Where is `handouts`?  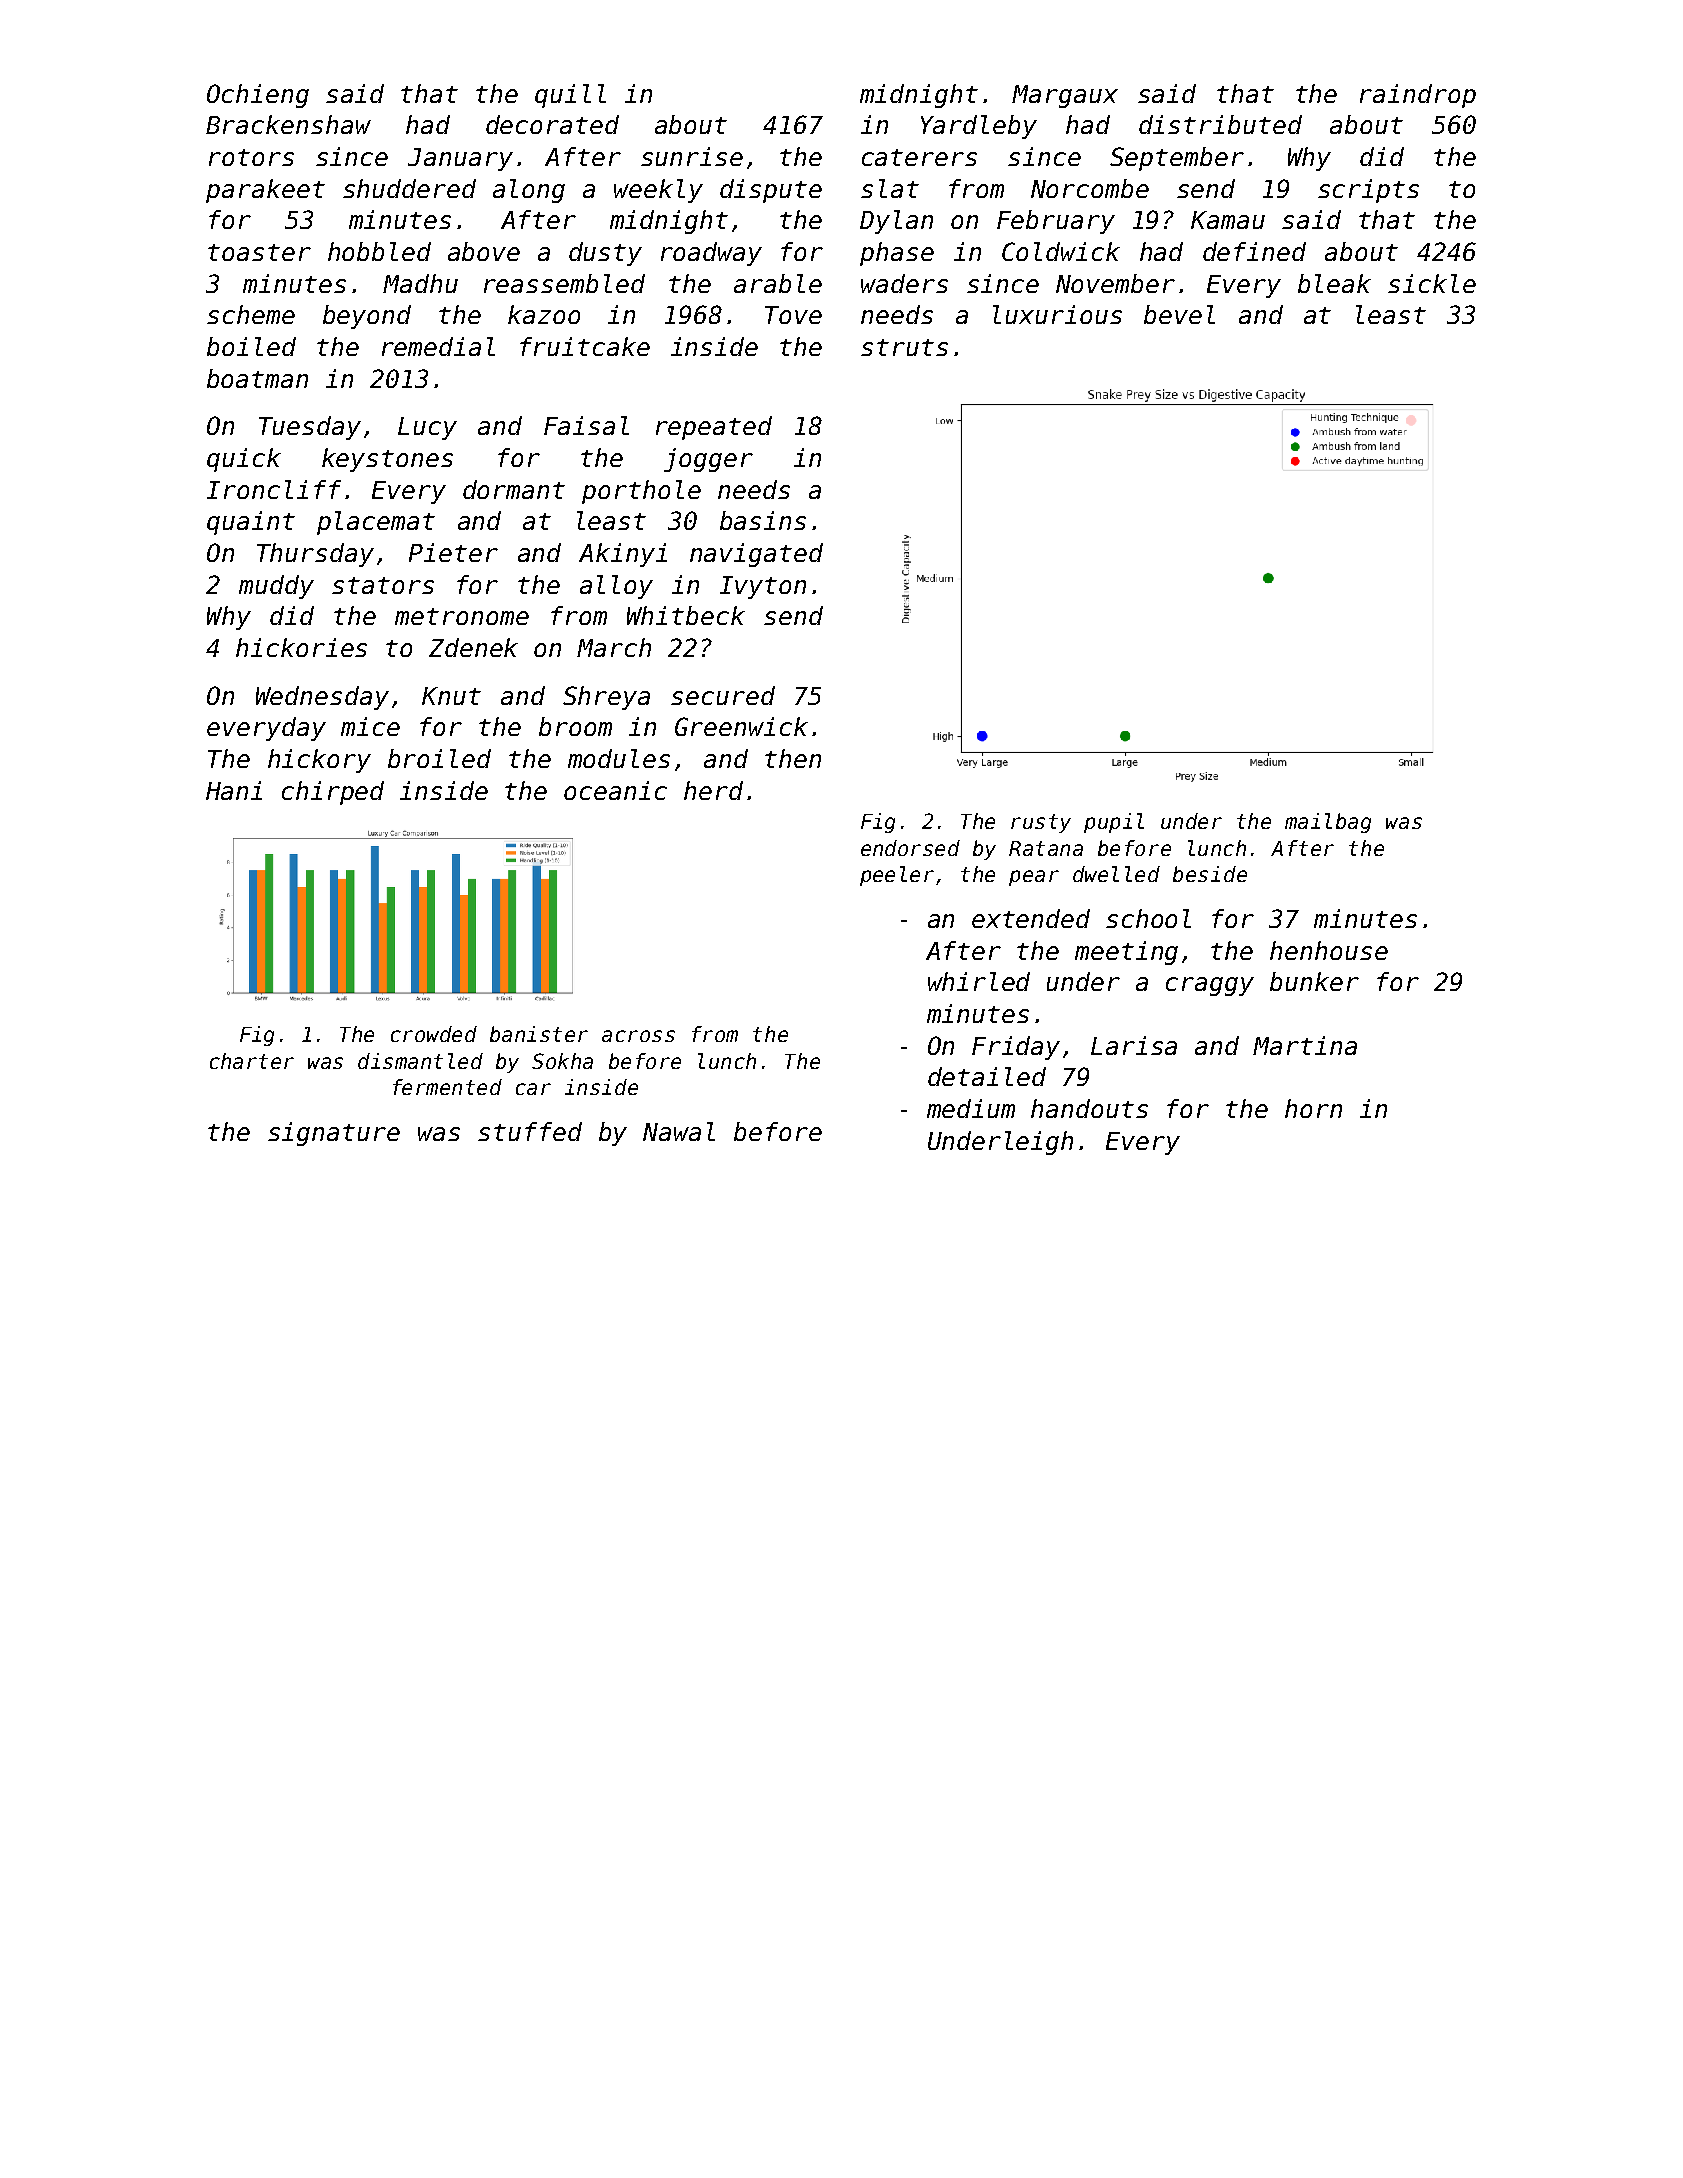
handouts is located at coordinates (1089, 1108).
